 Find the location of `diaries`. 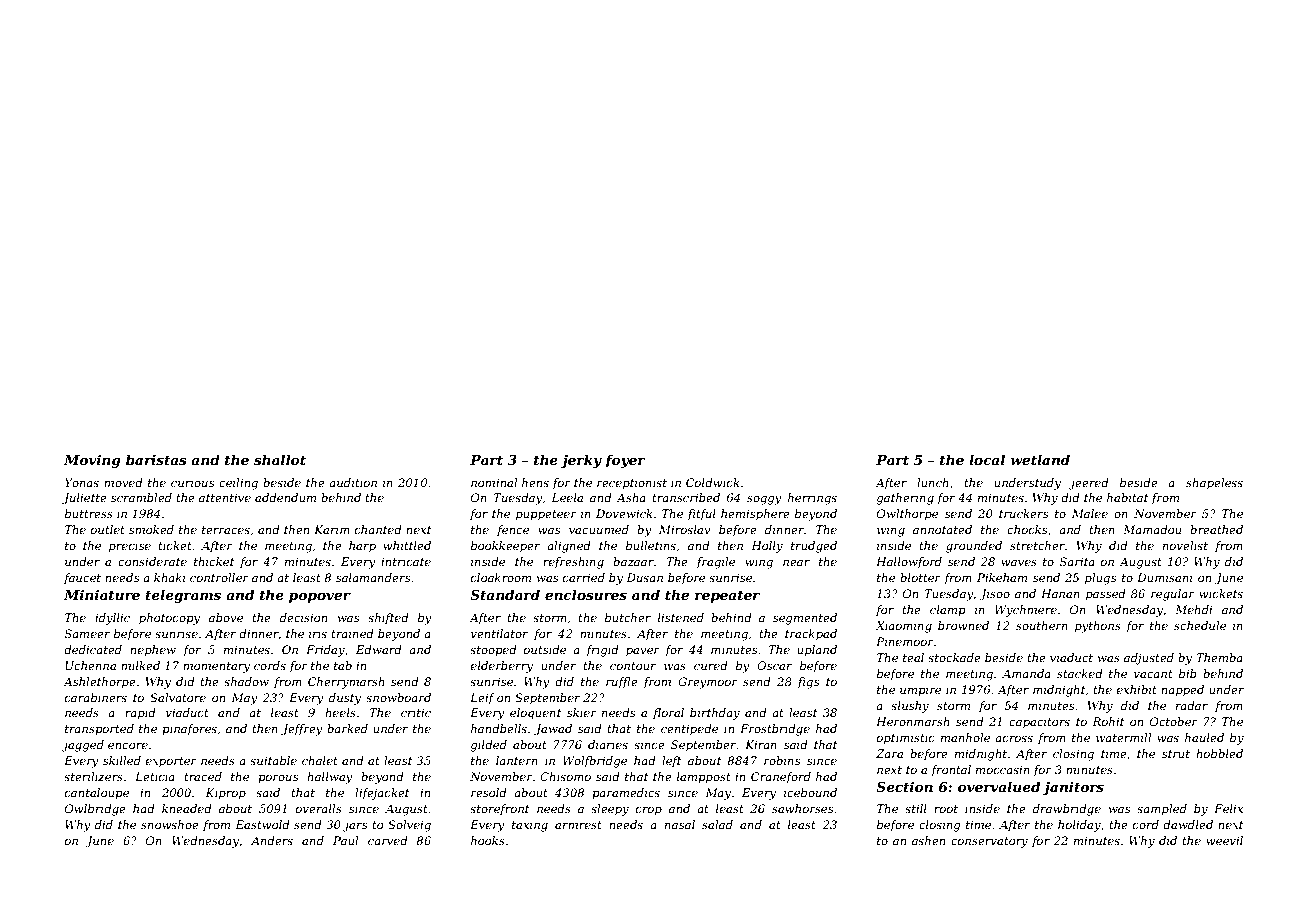

diaries is located at coordinates (608, 744).
